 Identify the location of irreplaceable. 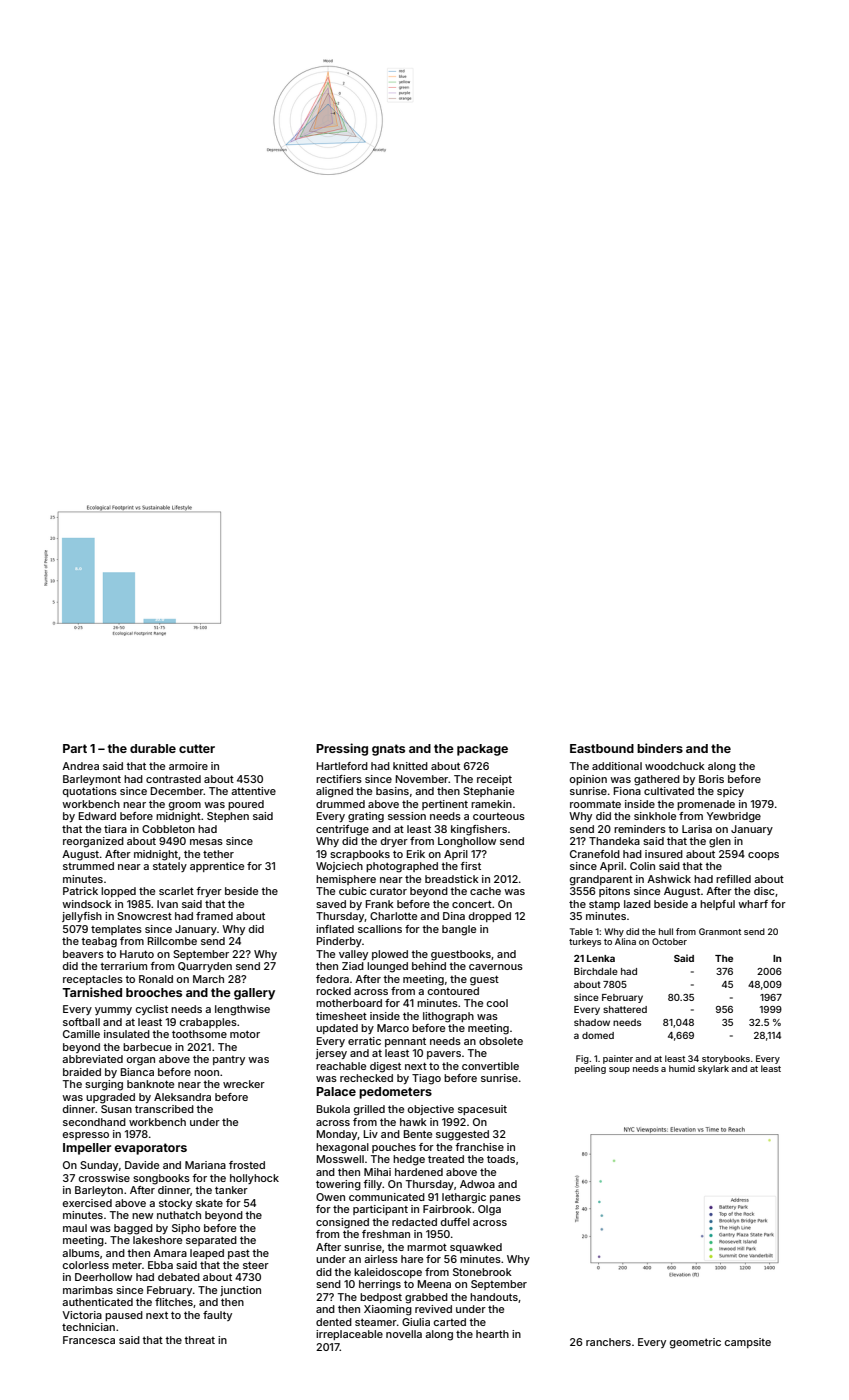
(349, 1335).
